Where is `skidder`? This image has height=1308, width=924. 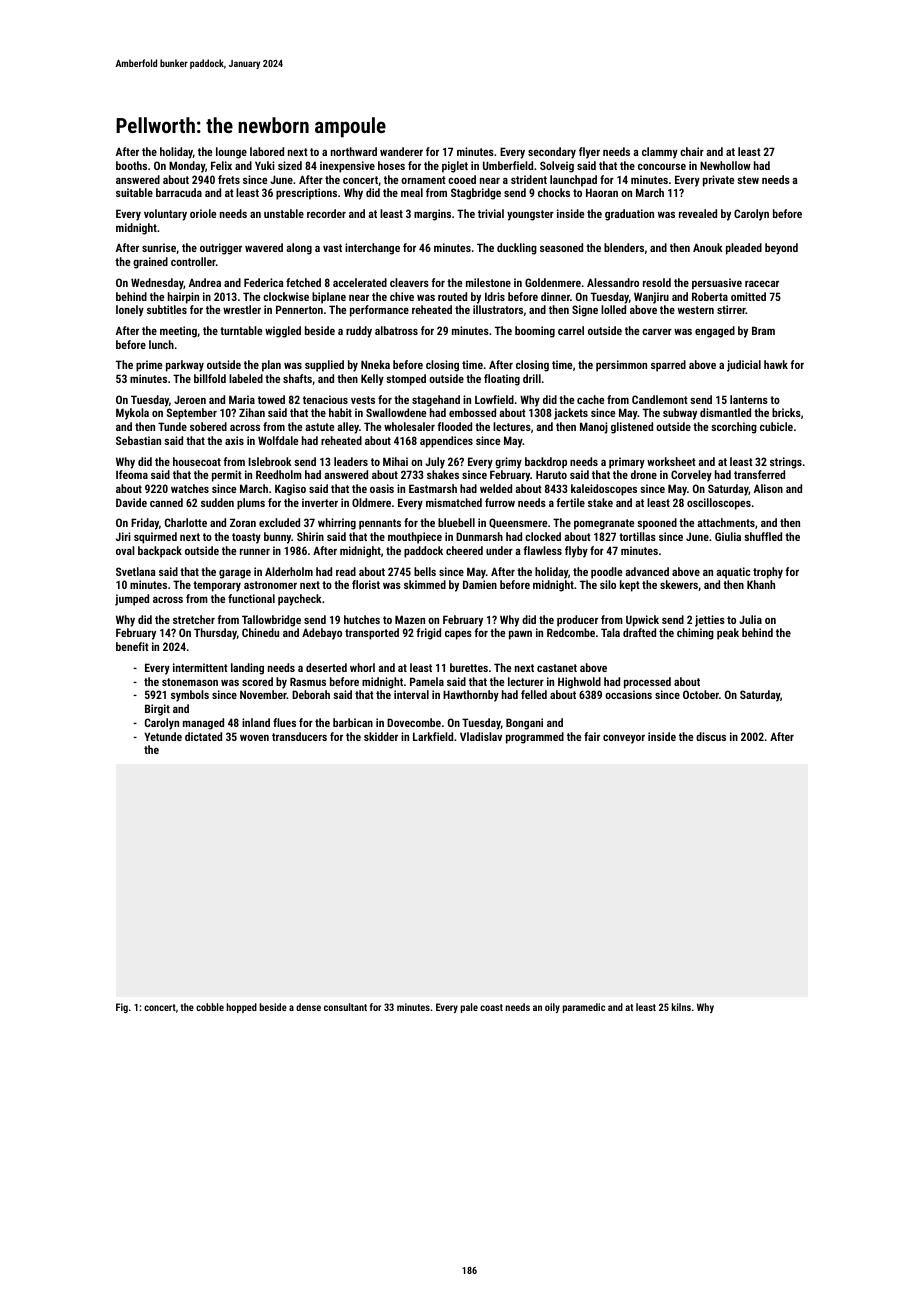 skidder is located at coordinates (381, 736).
